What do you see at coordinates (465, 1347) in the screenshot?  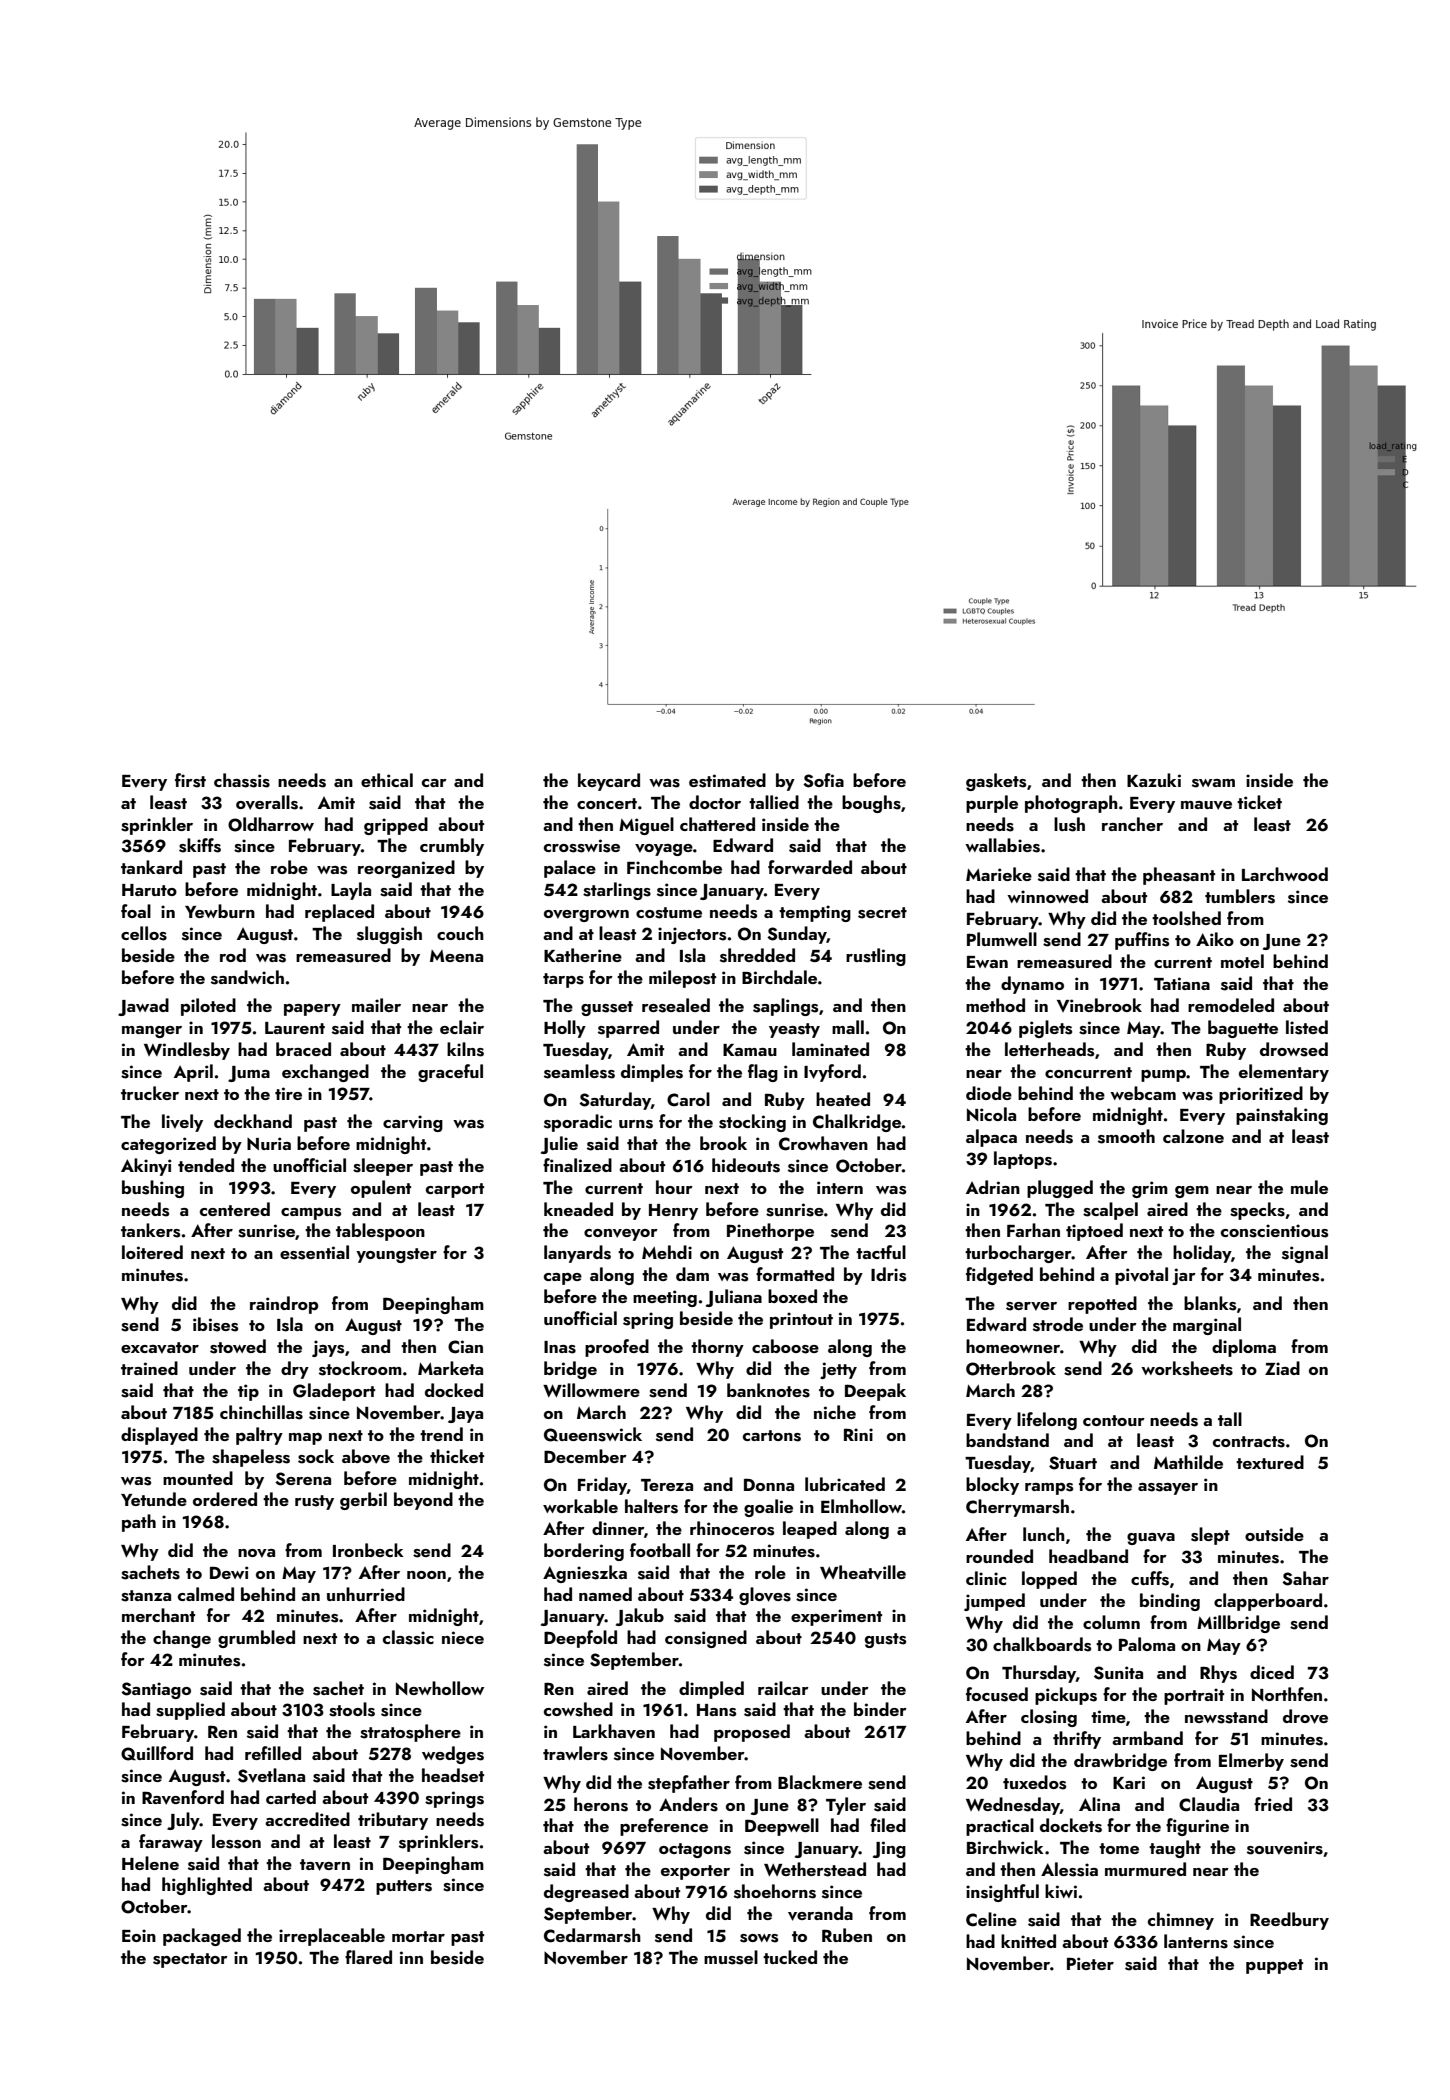 I see `Cian` at bounding box center [465, 1347].
